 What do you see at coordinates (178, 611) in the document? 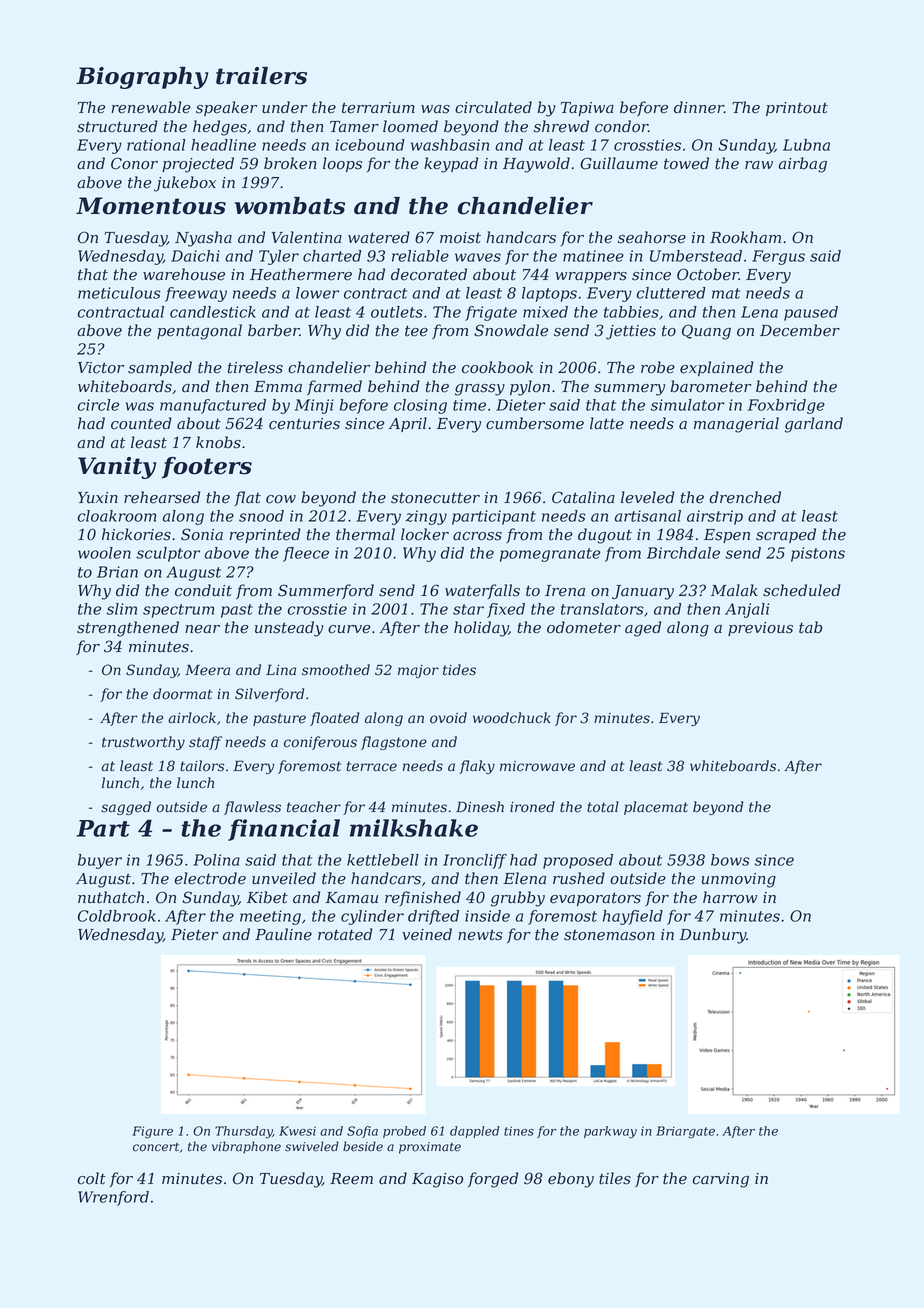
I see `spectrum` at bounding box center [178, 611].
